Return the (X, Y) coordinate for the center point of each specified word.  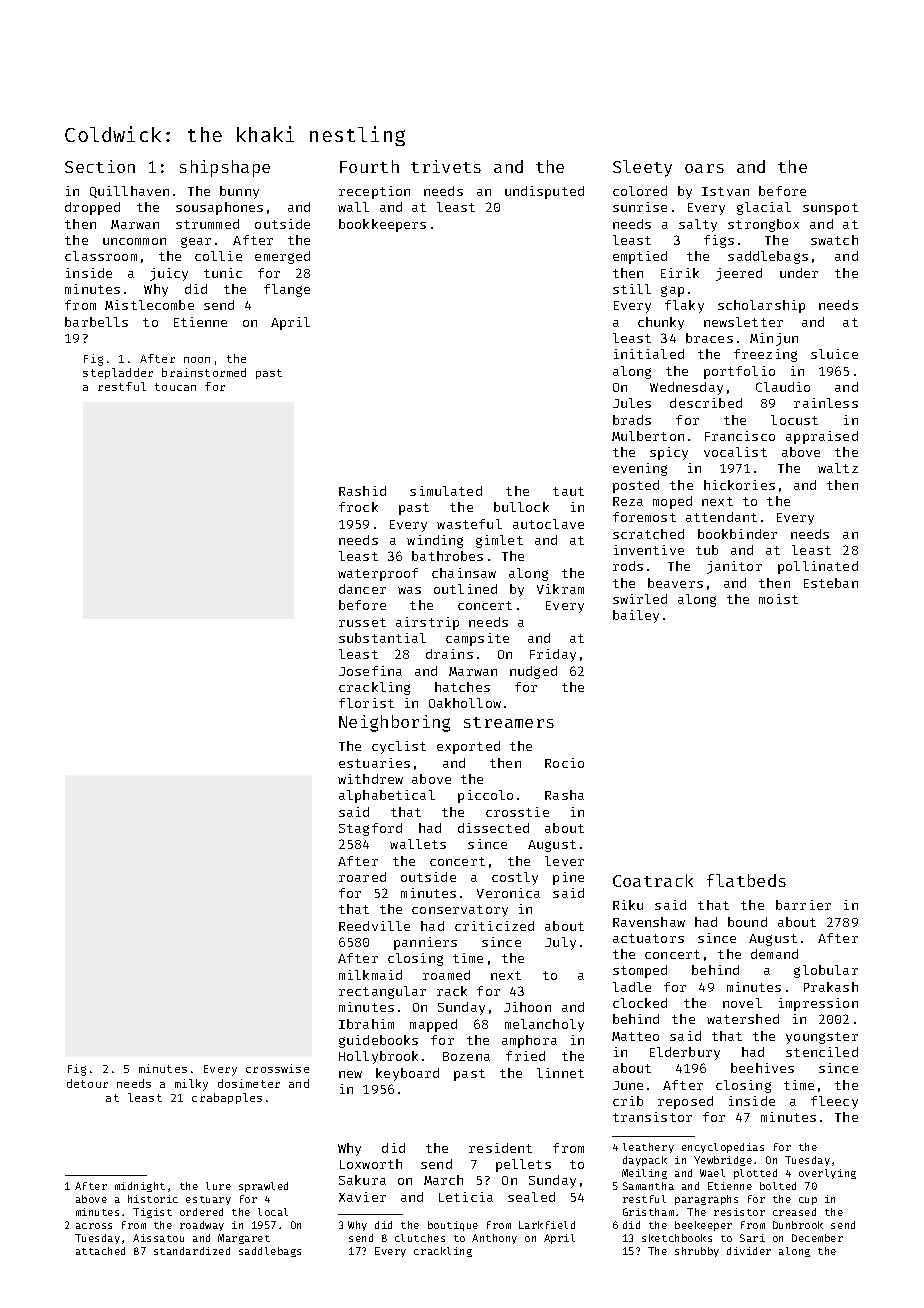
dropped (92, 208)
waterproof (378, 574)
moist (778, 599)
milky (191, 1085)
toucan (175, 387)
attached (100, 1251)
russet (362, 622)
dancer (362, 589)
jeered (739, 274)
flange (287, 290)
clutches (420, 1238)
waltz (838, 468)
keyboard (407, 1074)
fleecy (834, 1102)
